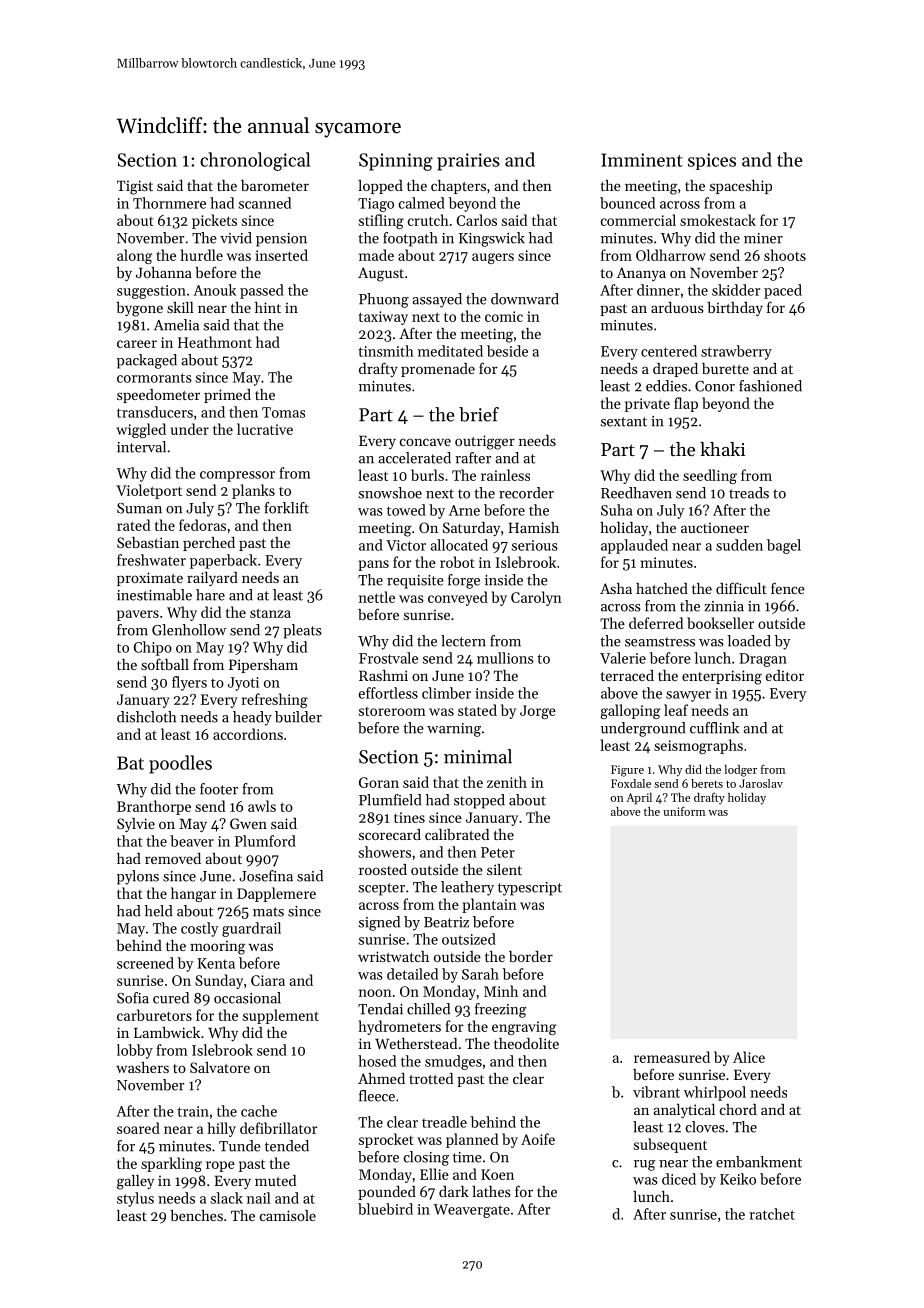  What do you see at coordinates (712, 161) in the page?
I see `spices` at bounding box center [712, 161].
